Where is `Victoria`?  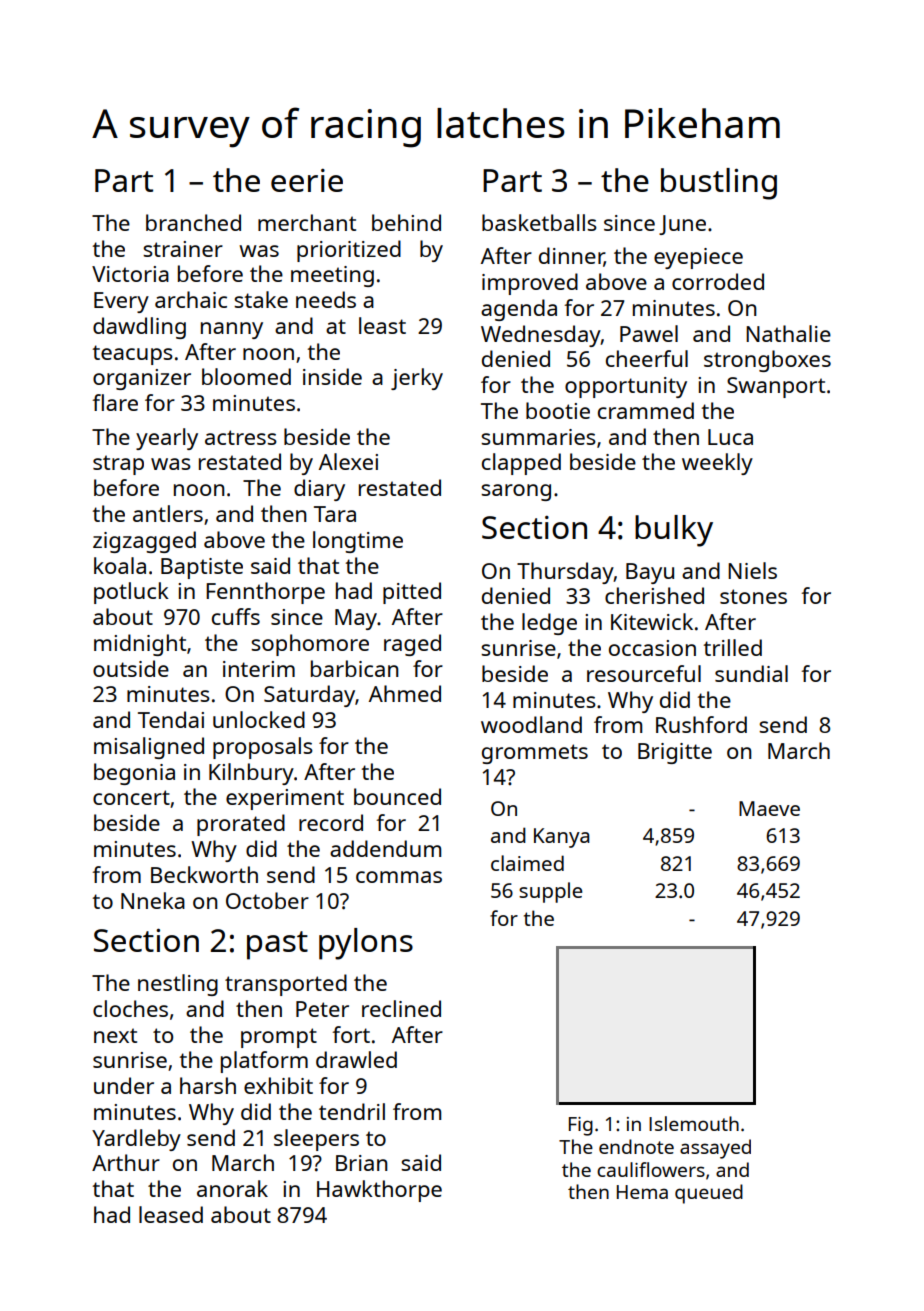
Victoria is located at coordinates (130, 274).
